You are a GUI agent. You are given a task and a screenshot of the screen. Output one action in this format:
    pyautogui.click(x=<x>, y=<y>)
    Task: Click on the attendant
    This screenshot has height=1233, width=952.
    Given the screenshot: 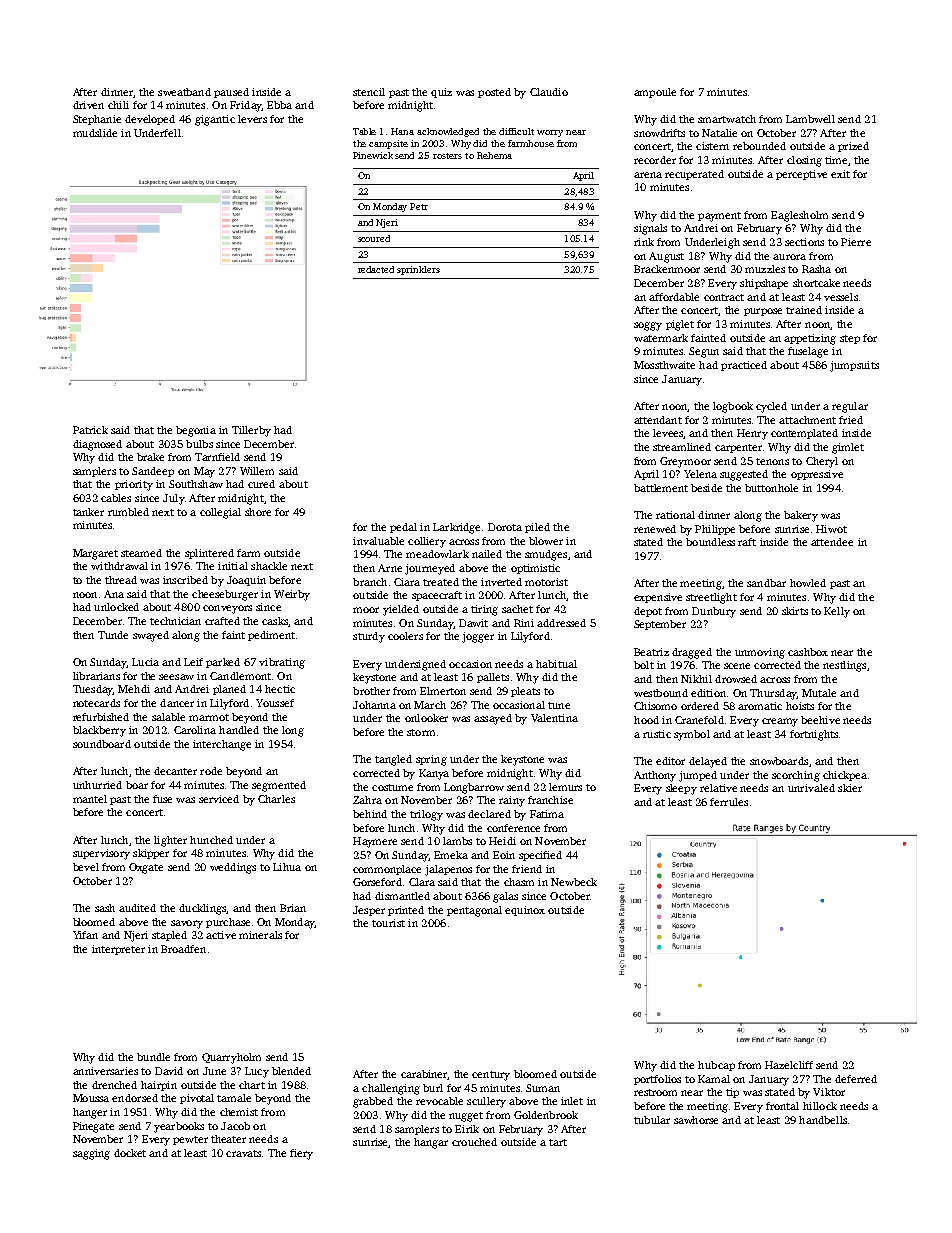 What is the action you would take?
    pyautogui.click(x=658, y=420)
